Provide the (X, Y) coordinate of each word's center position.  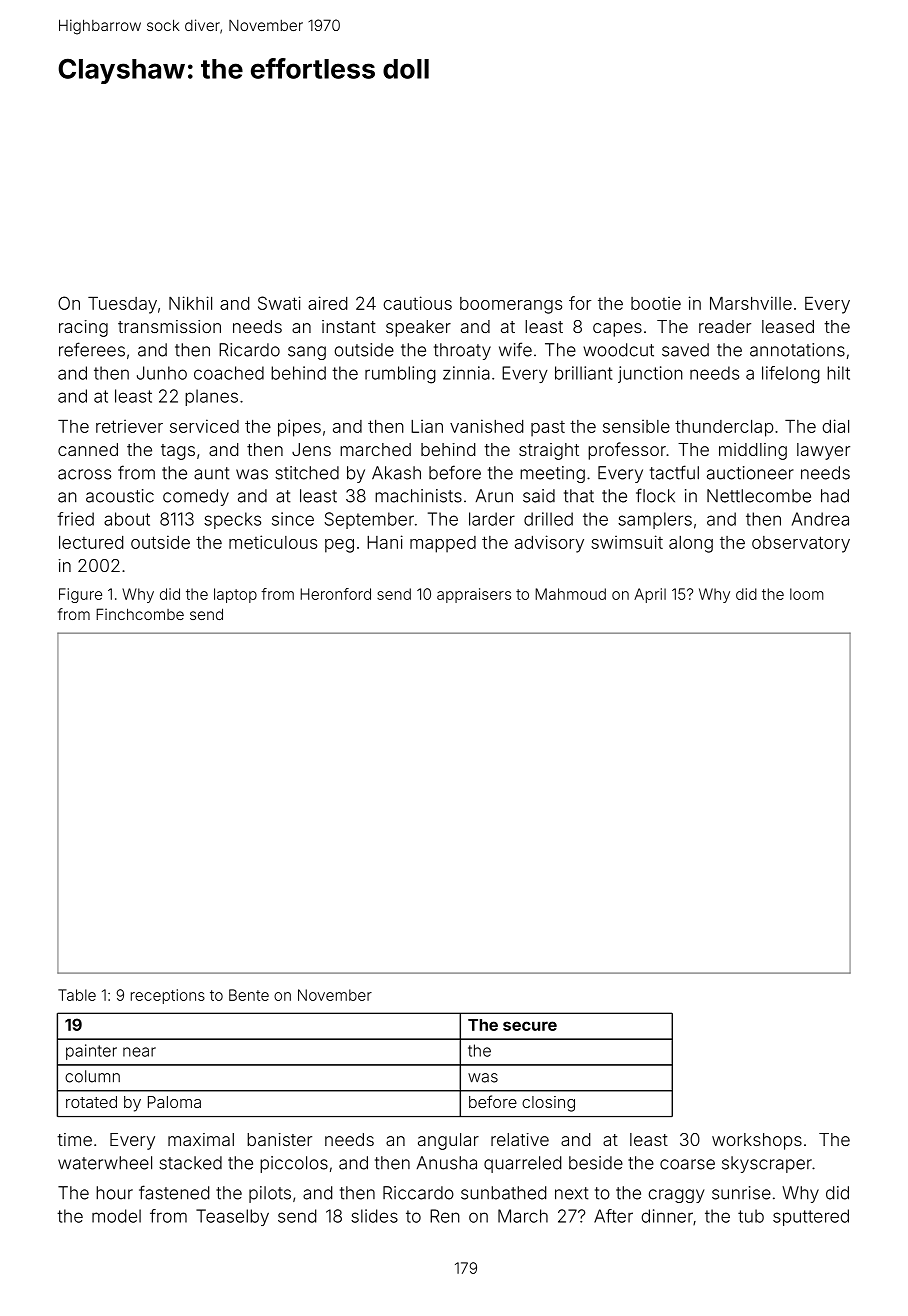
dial (835, 426)
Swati (279, 303)
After (613, 1216)
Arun (494, 496)
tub (751, 1216)
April (650, 595)
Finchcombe (140, 614)
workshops (757, 1141)
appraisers (474, 595)
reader (725, 326)
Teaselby (232, 1217)
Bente (249, 995)
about (127, 519)
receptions (168, 996)
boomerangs (511, 305)
